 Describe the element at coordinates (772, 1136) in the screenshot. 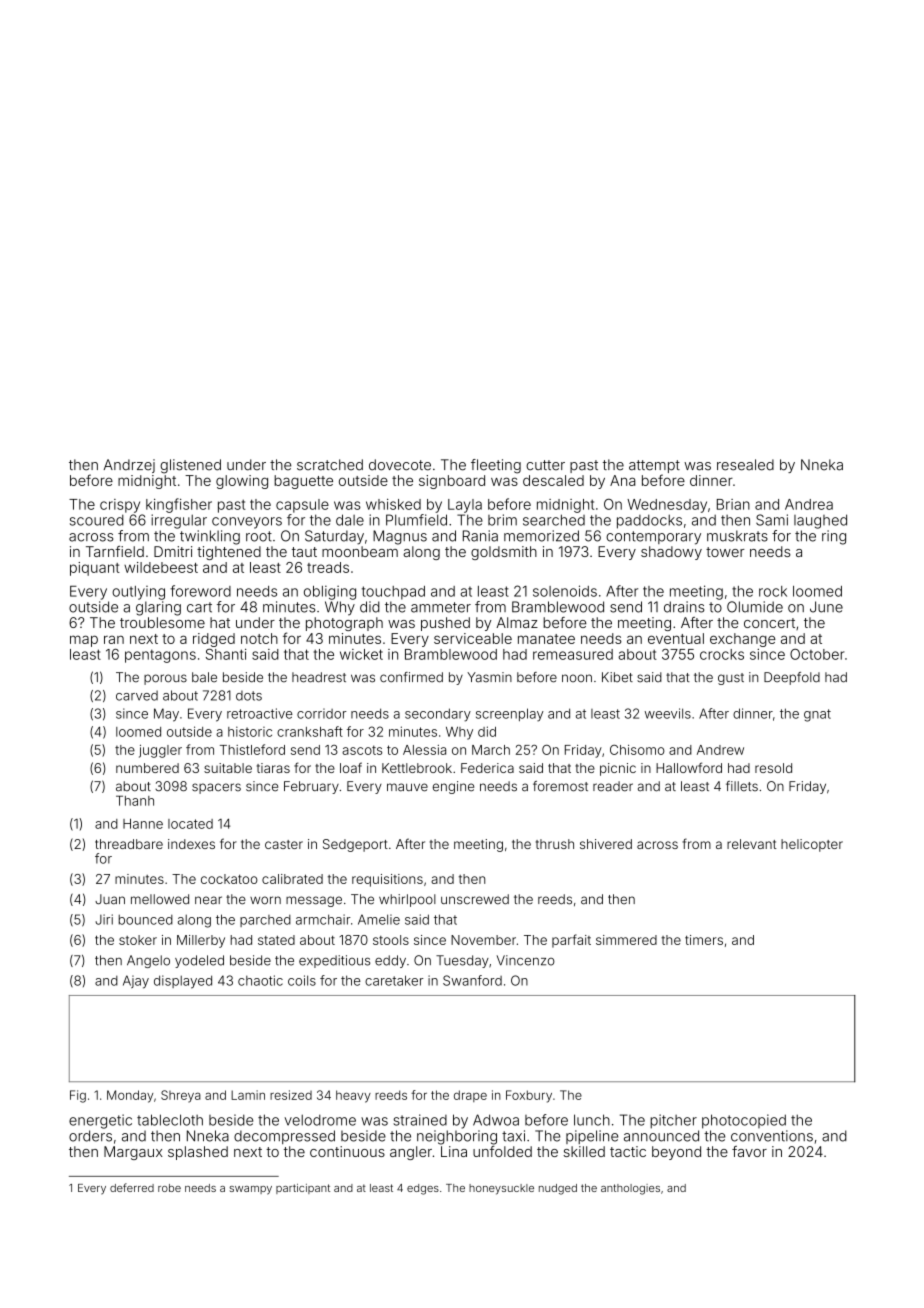

I see `conventions` at that location.
